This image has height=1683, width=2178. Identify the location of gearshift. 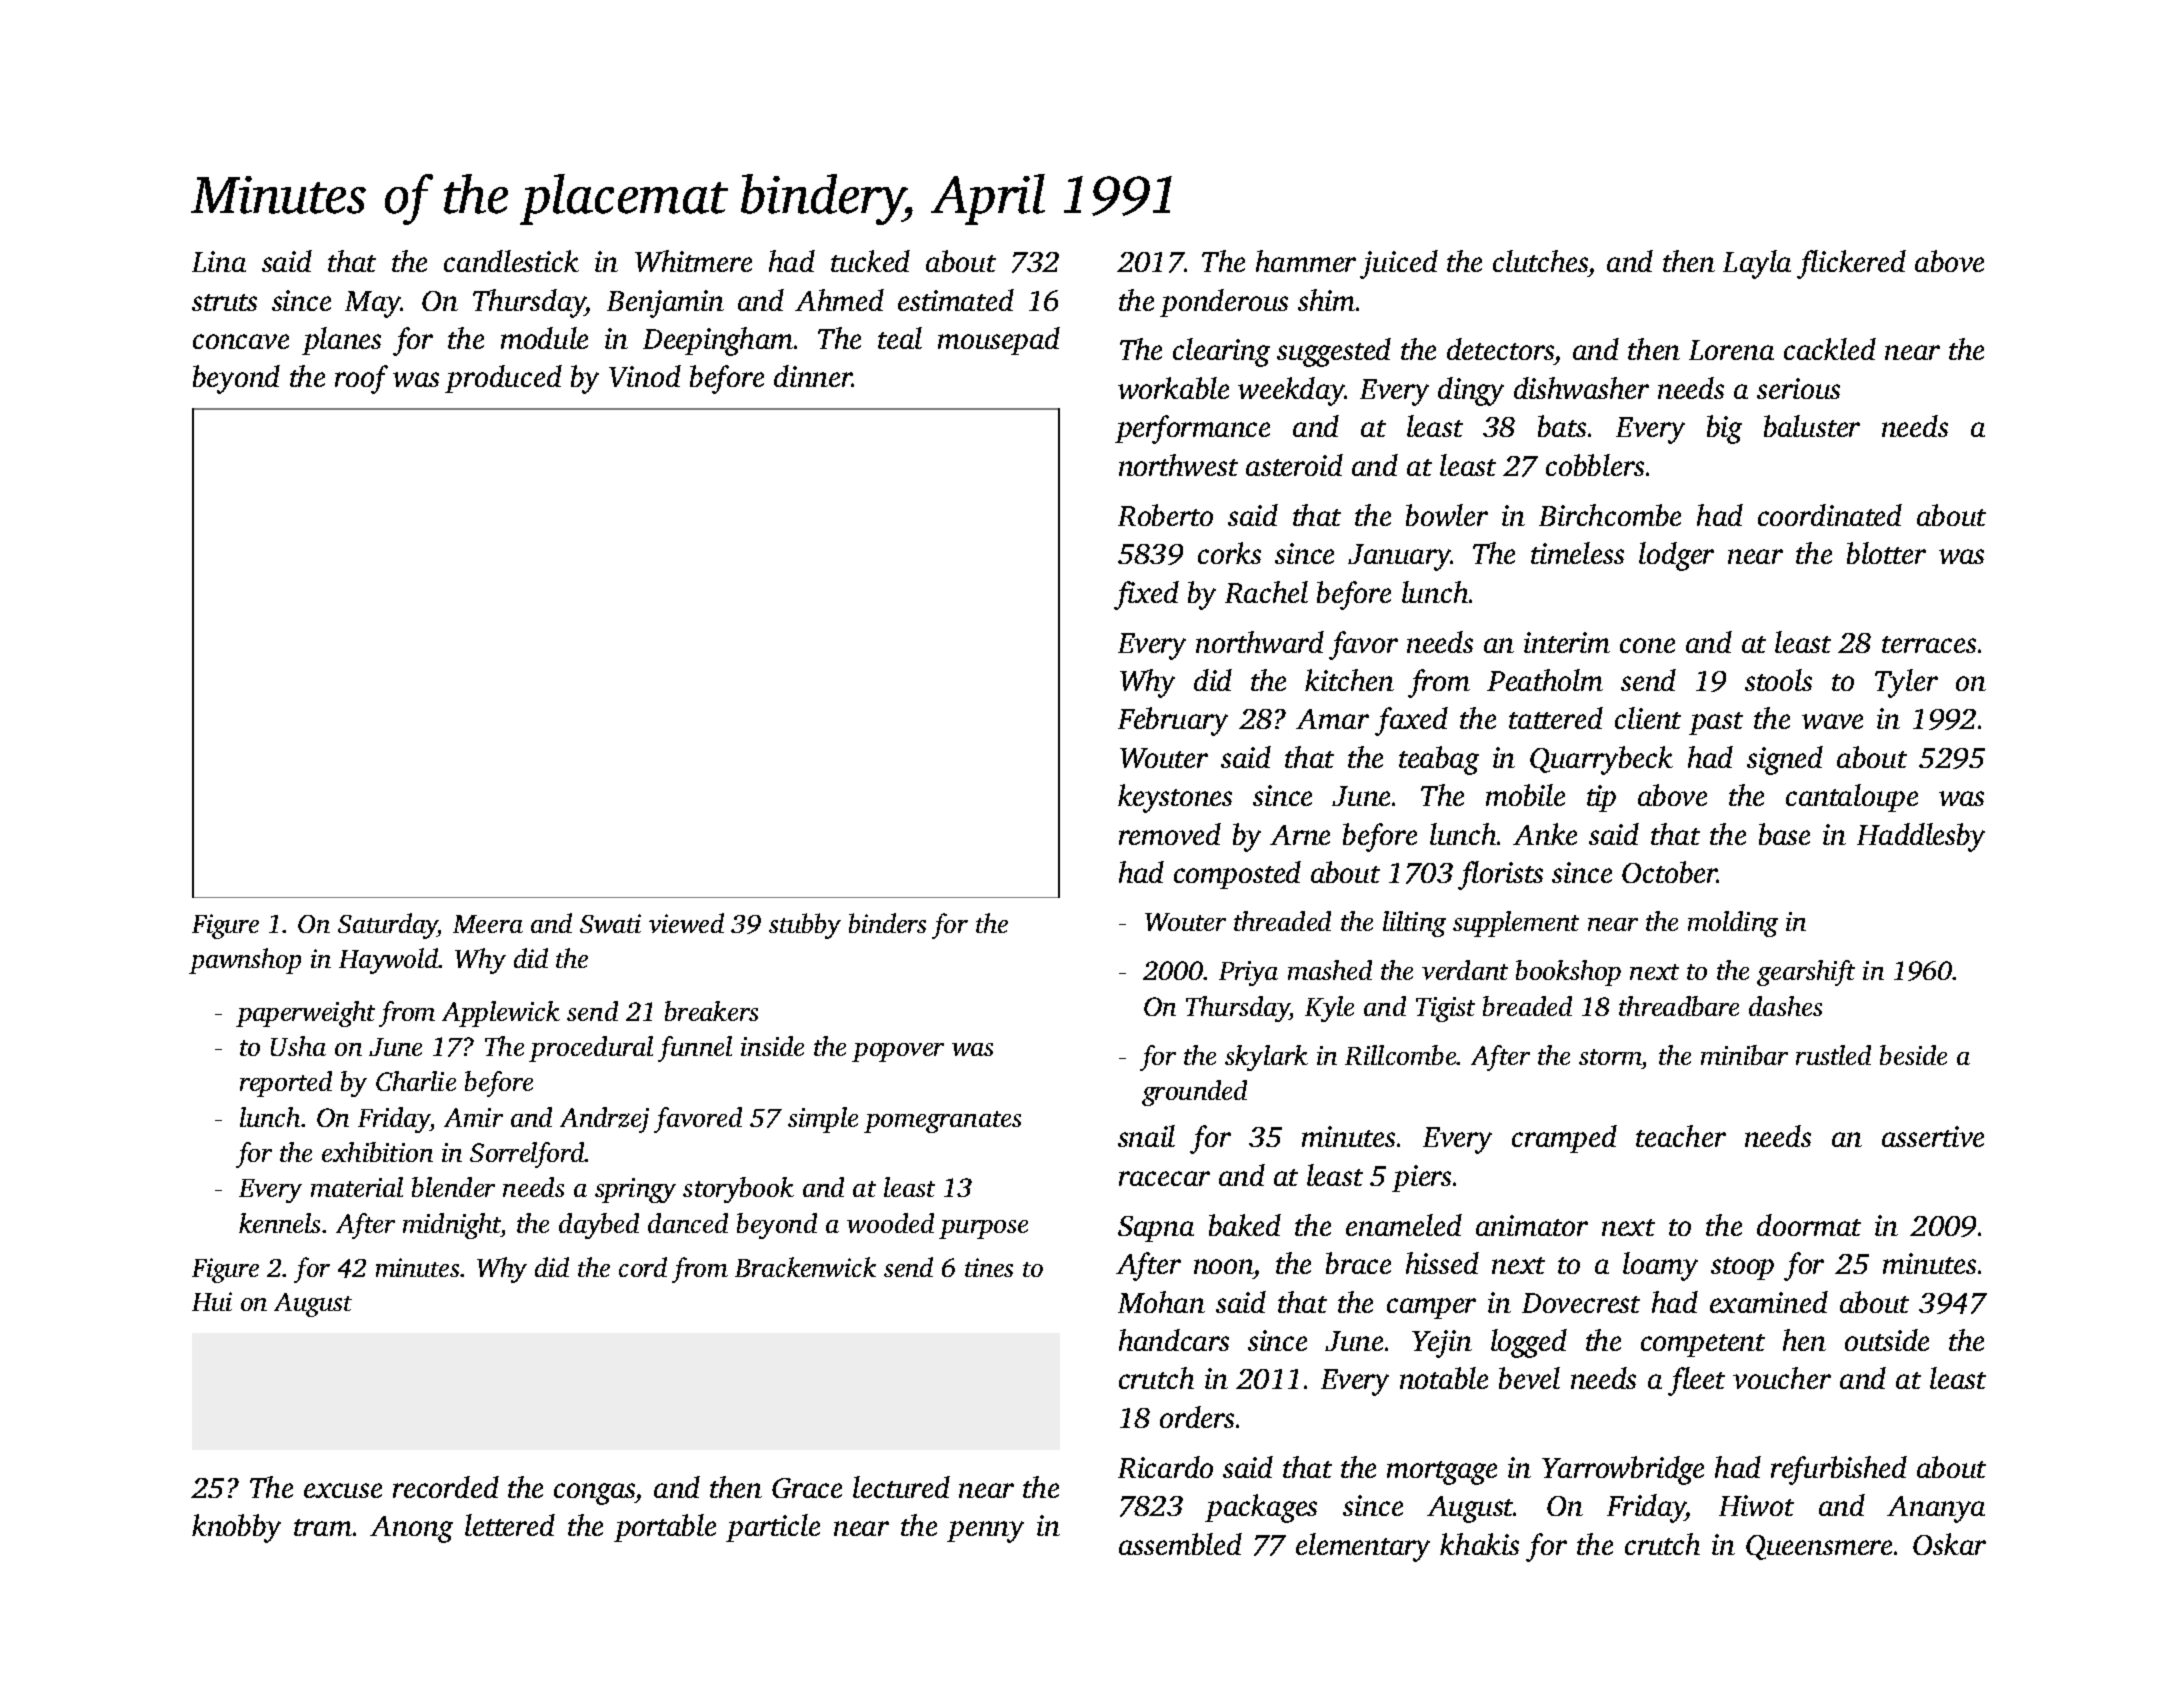
(1806, 973).
